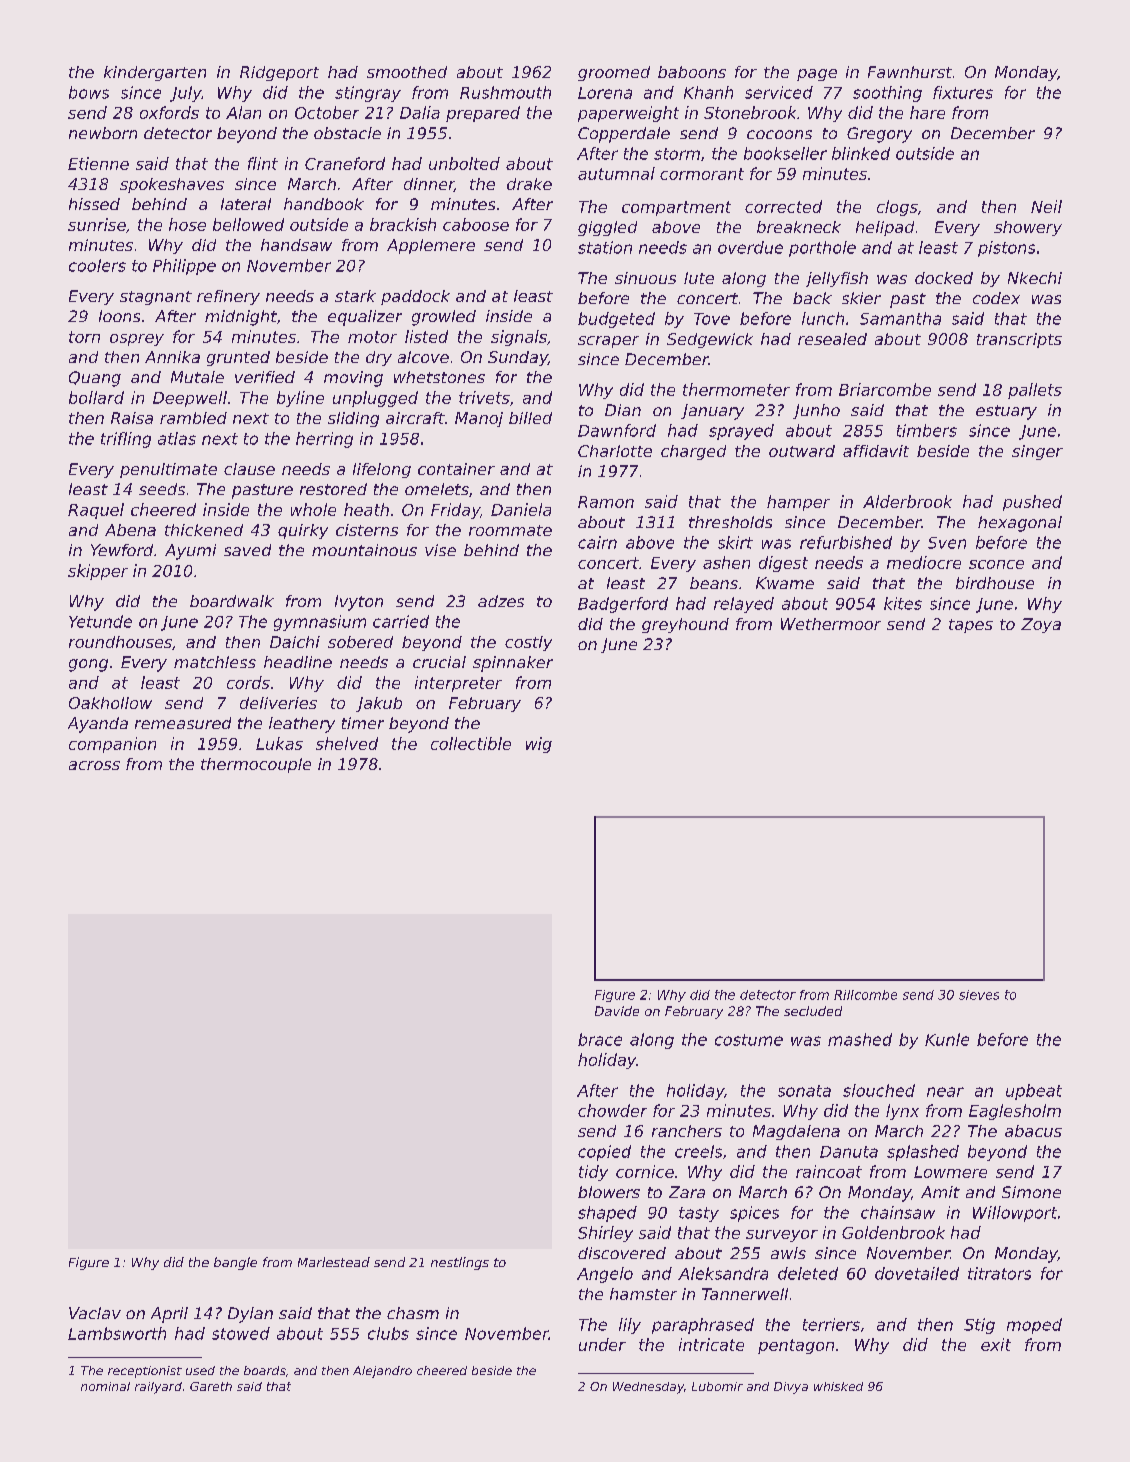 The width and height of the page is (1130, 1462). Describe the element at coordinates (723, 1273) in the page. I see `Aleksandra` at that location.
